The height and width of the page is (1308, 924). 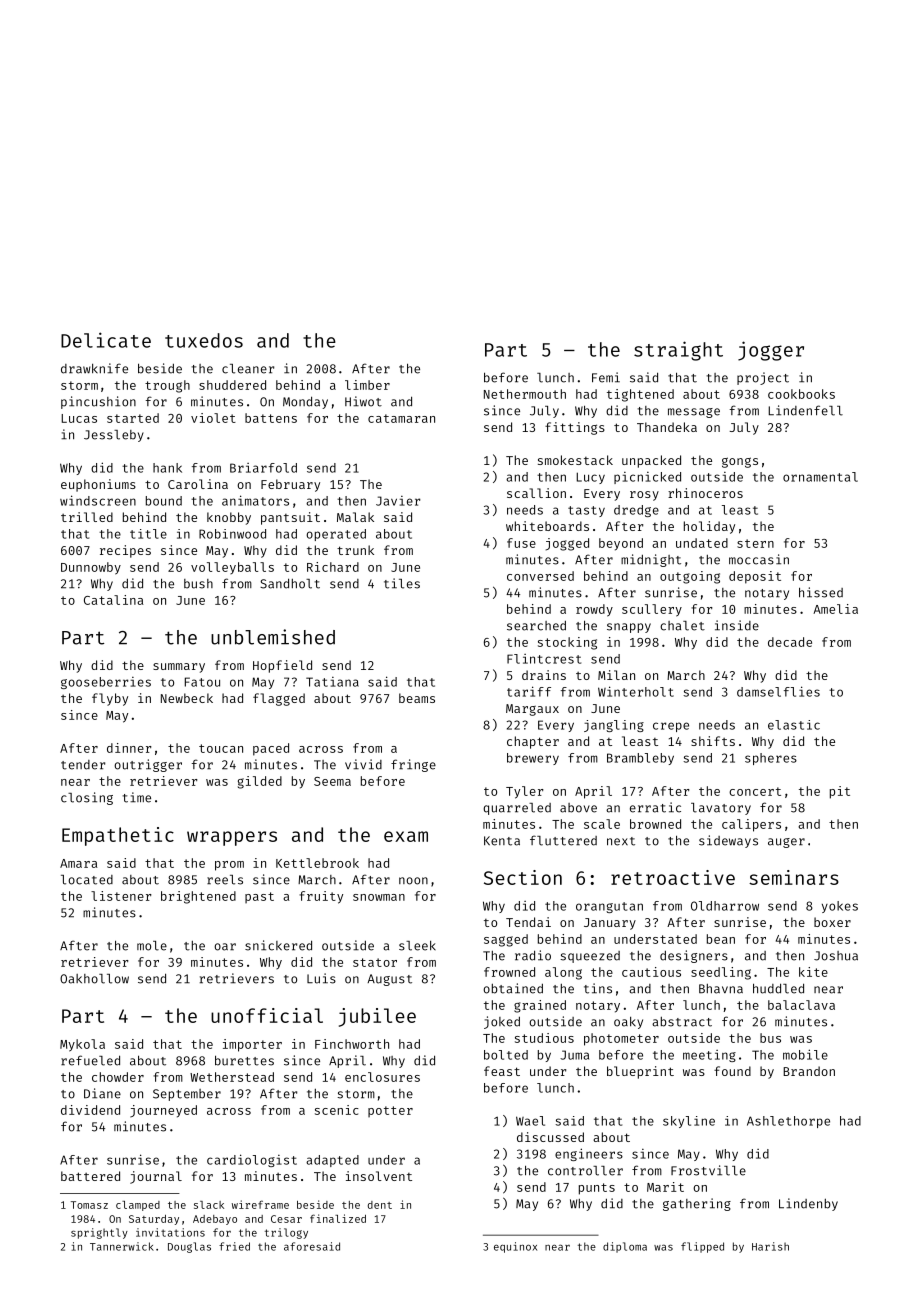 I want to click on recipes, so click(x=125, y=551).
